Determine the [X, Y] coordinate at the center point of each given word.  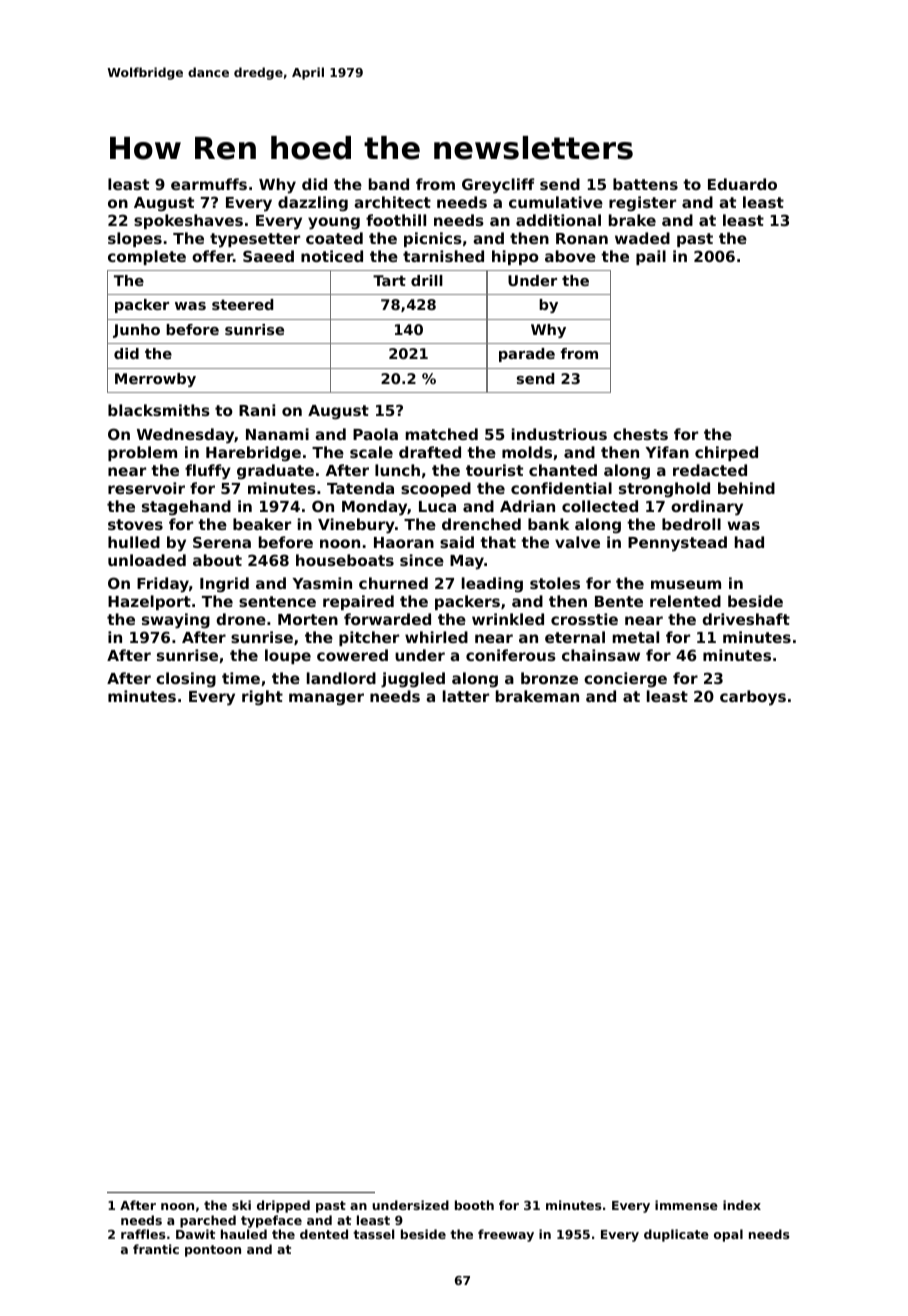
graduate [275, 472]
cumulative [556, 202]
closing [186, 680]
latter [466, 696]
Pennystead [677, 544]
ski [241, 1205]
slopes [135, 239]
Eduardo [742, 184]
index [742, 1205]
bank [548, 524]
